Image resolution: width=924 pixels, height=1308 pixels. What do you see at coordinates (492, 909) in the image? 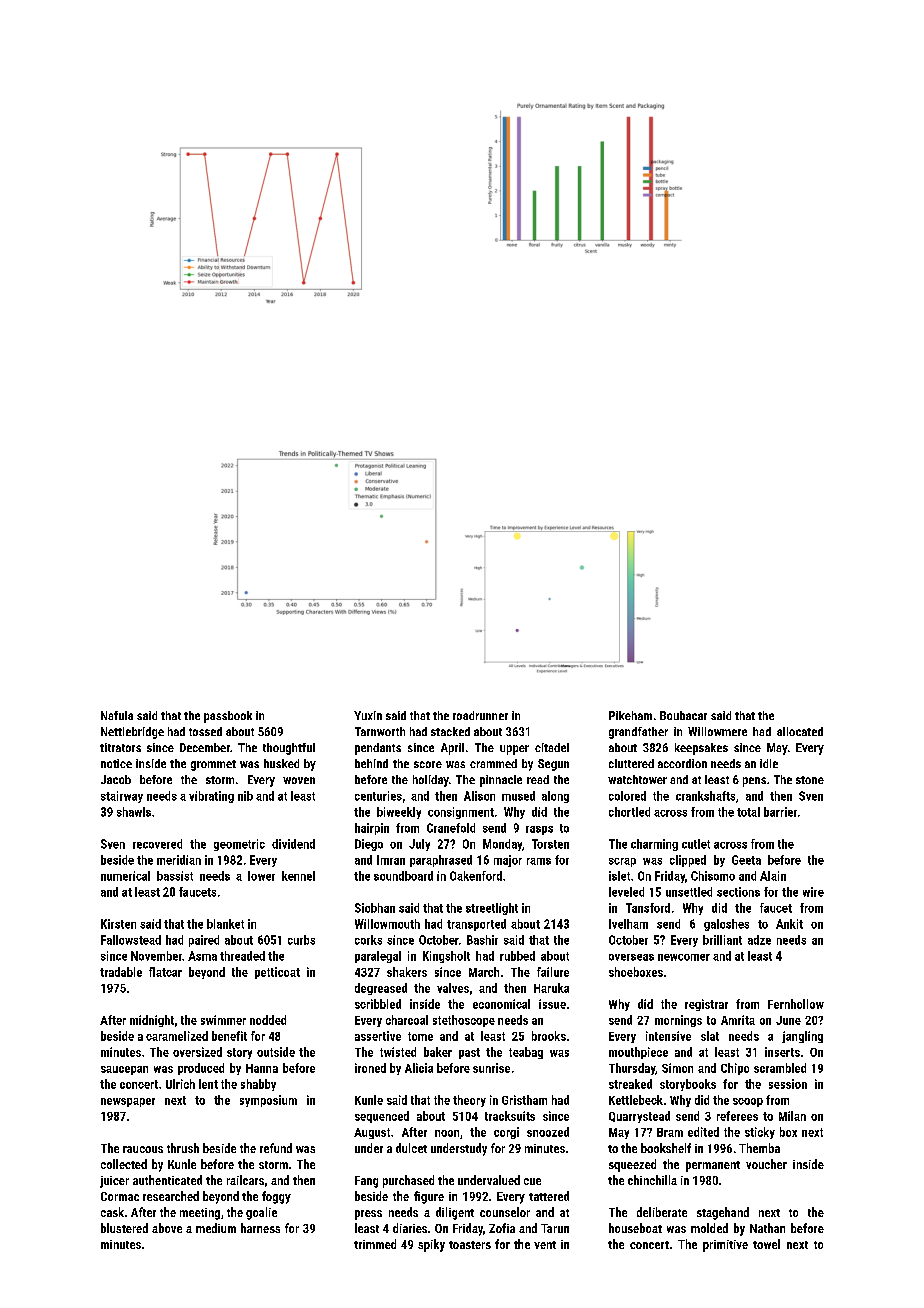
I see `streetlight` at bounding box center [492, 909].
